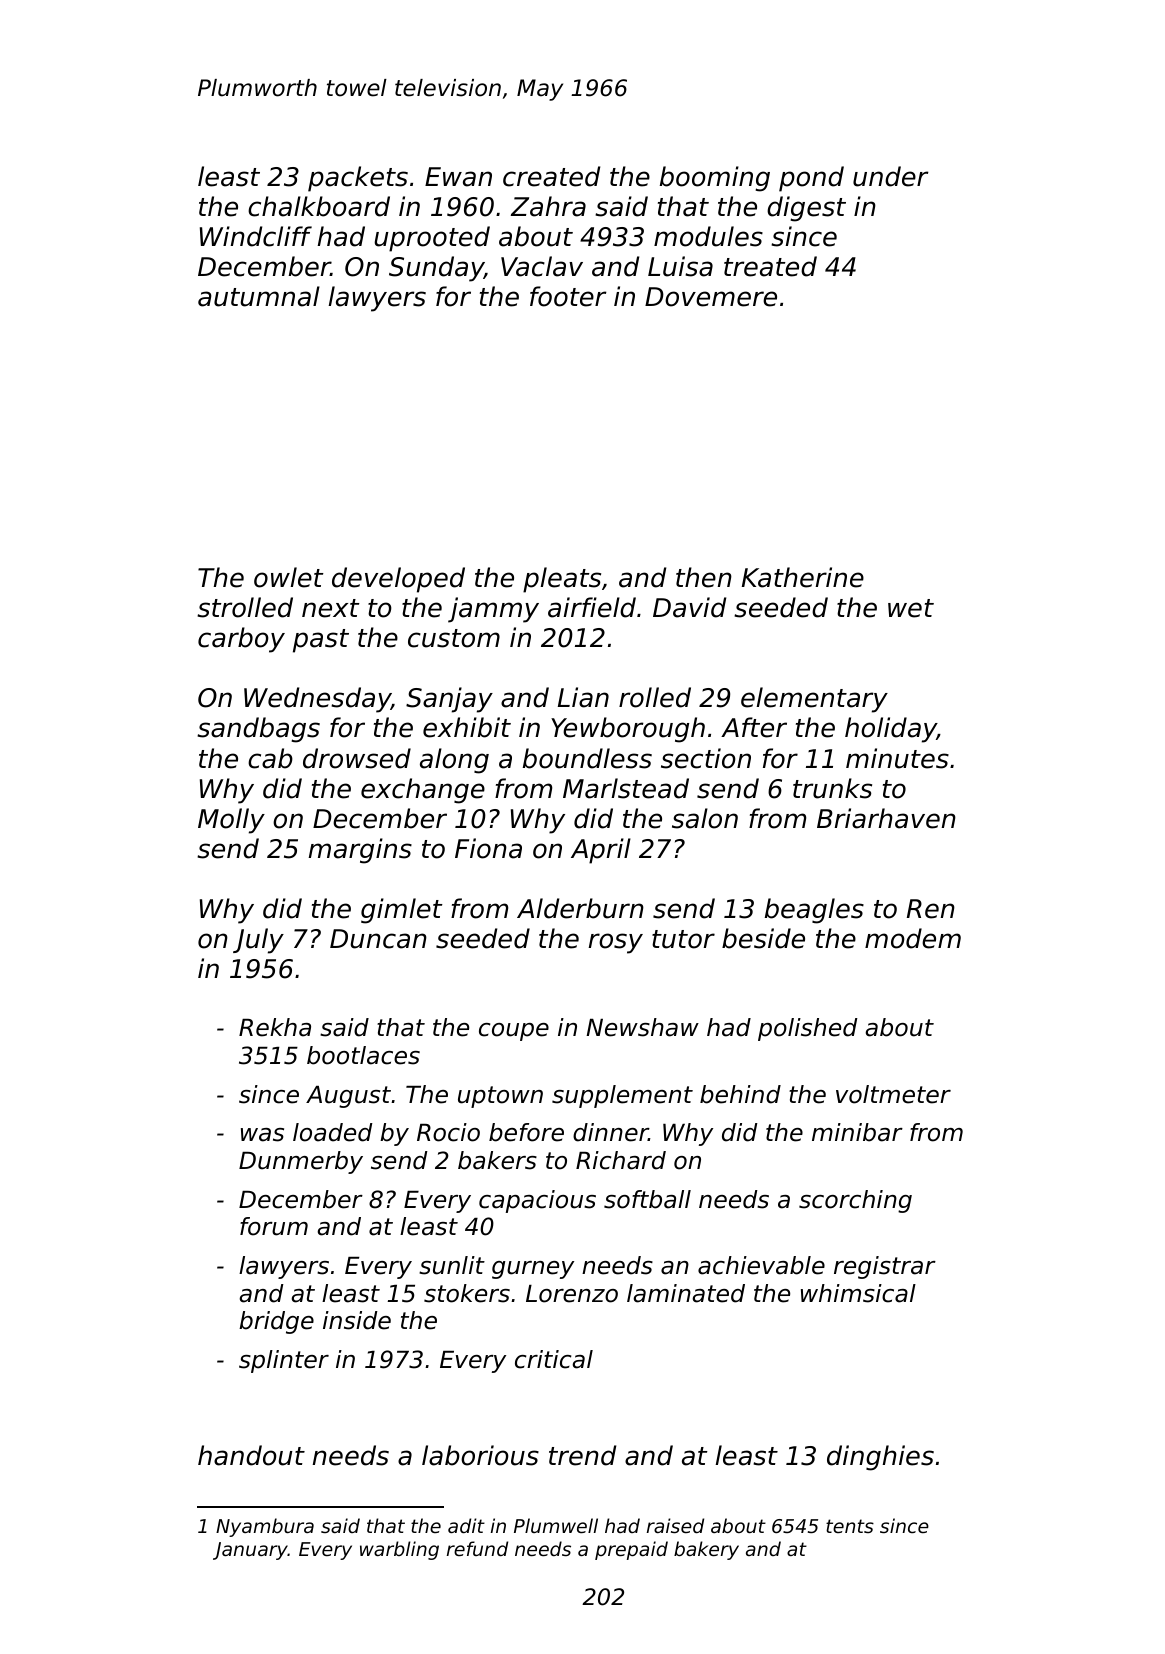  I want to click on January, so click(250, 1551).
